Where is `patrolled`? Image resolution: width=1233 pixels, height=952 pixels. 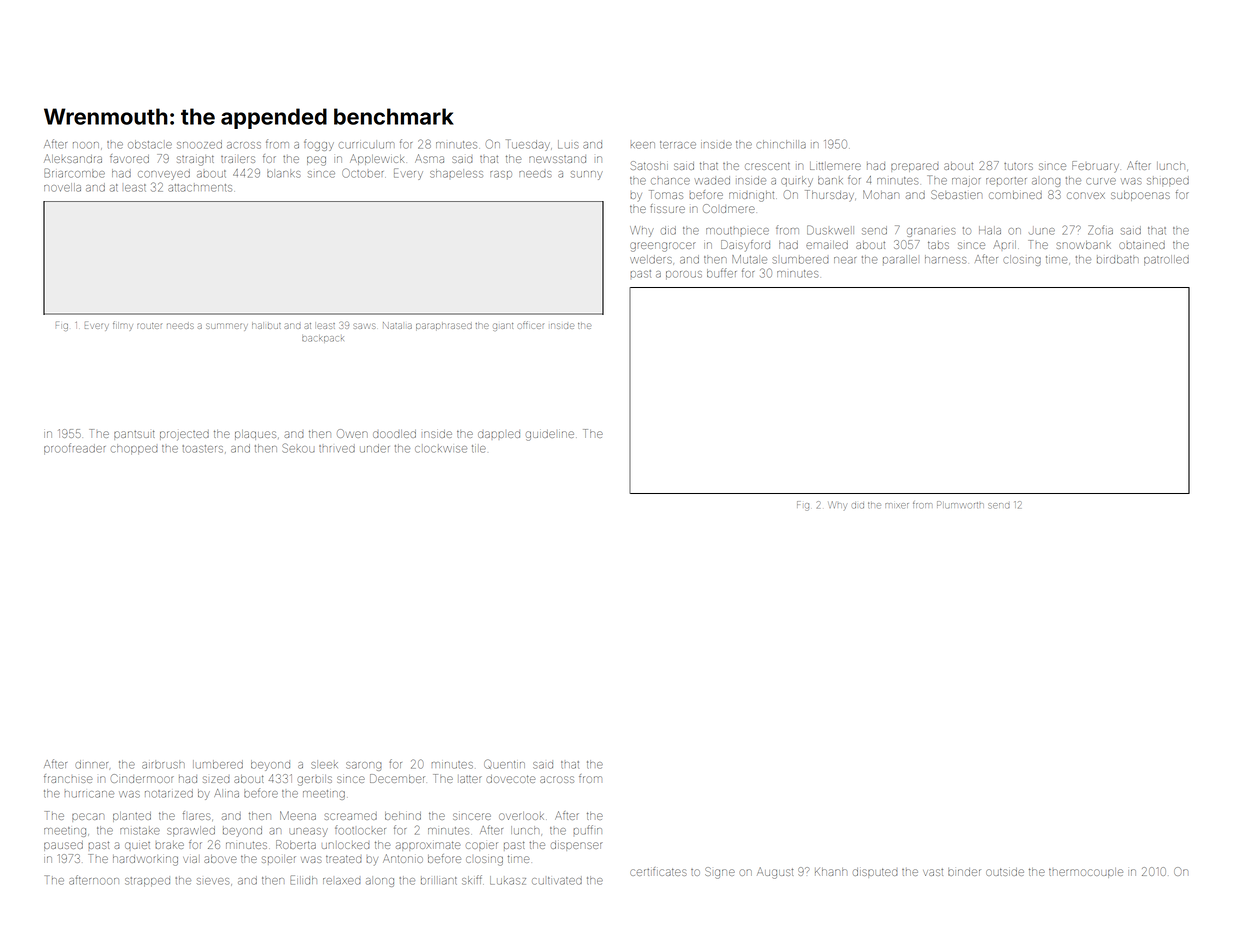
patrolled is located at coordinates (1166, 260).
